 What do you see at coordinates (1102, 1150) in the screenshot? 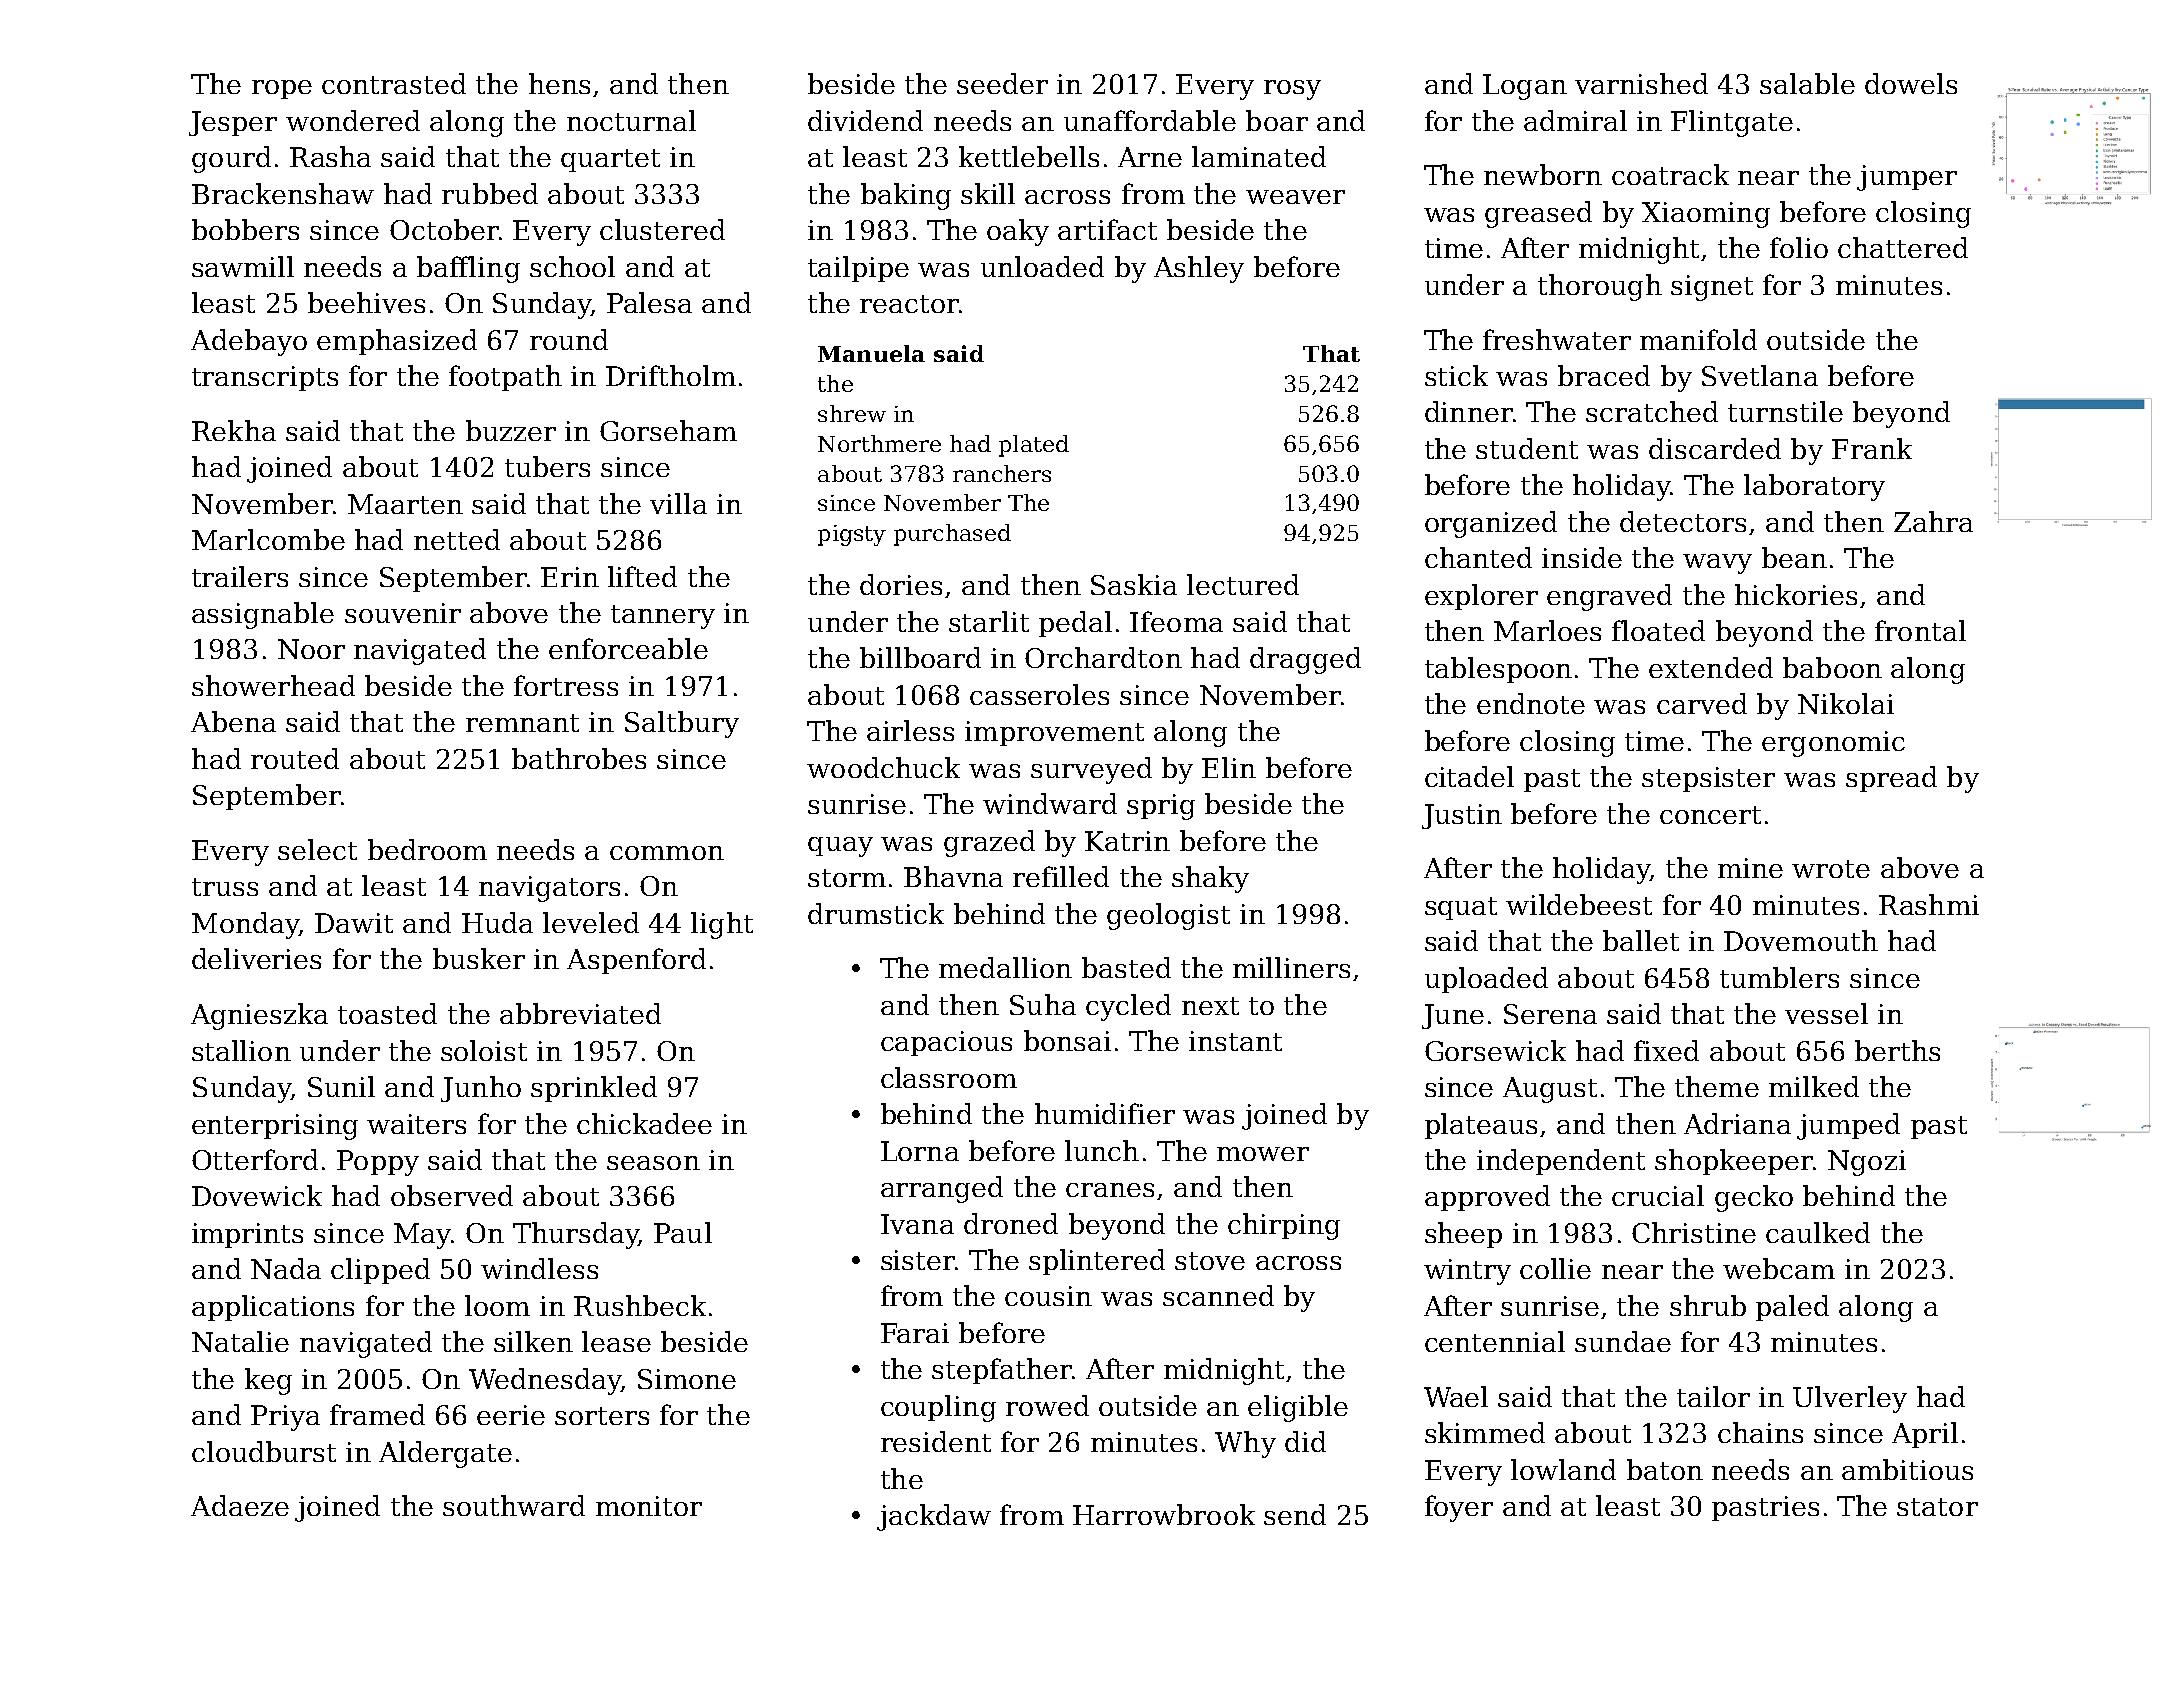
I see `lunch` at bounding box center [1102, 1150].
